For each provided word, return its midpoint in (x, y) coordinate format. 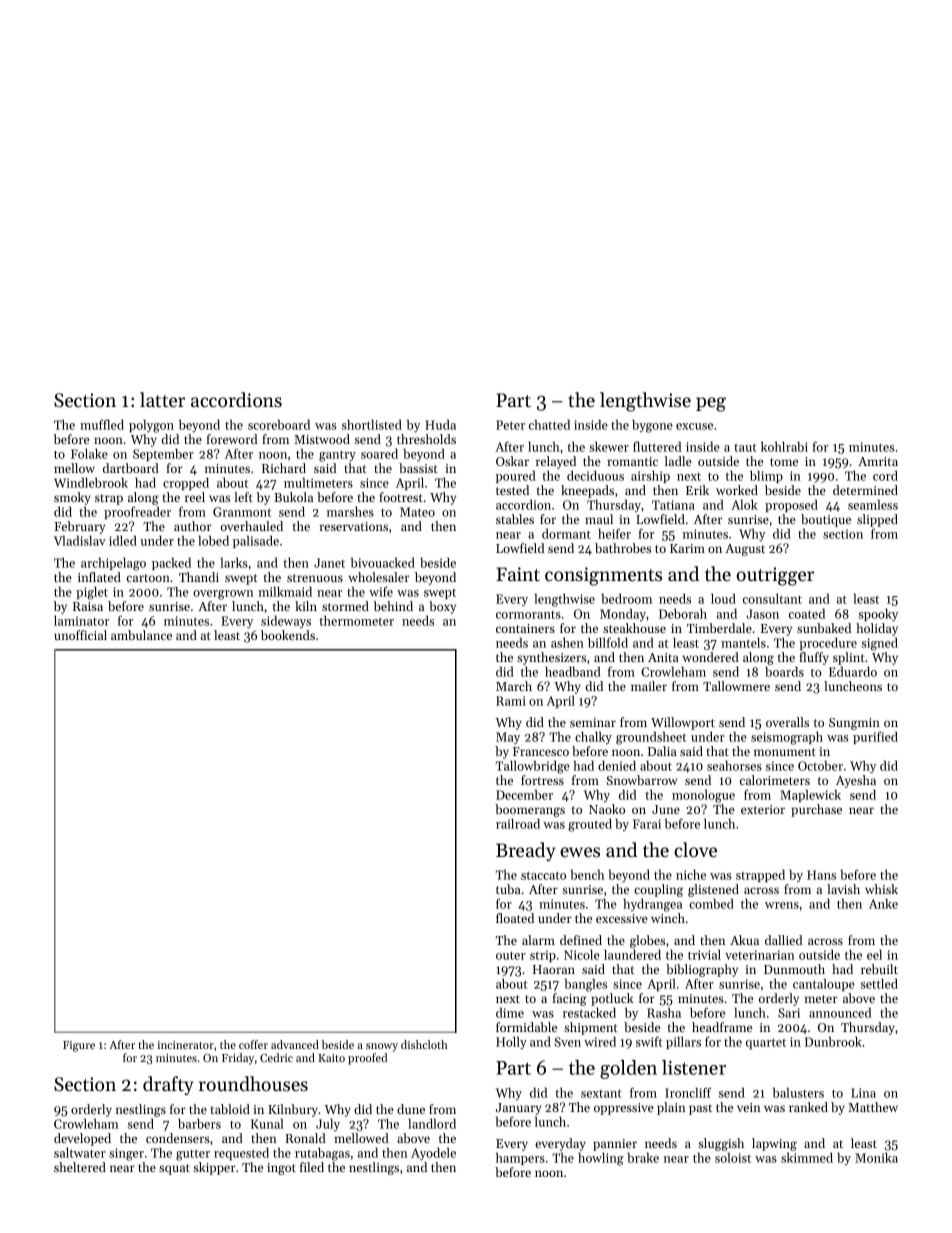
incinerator (185, 1045)
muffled (102, 424)
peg (711, 404)
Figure (79, 1046)
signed (879, 644)
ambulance (141, 635)
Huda (440, 425)
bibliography (702, 970)
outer (511, 955)
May (508, 738)
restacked (589, 1012)
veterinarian (760, 955)
